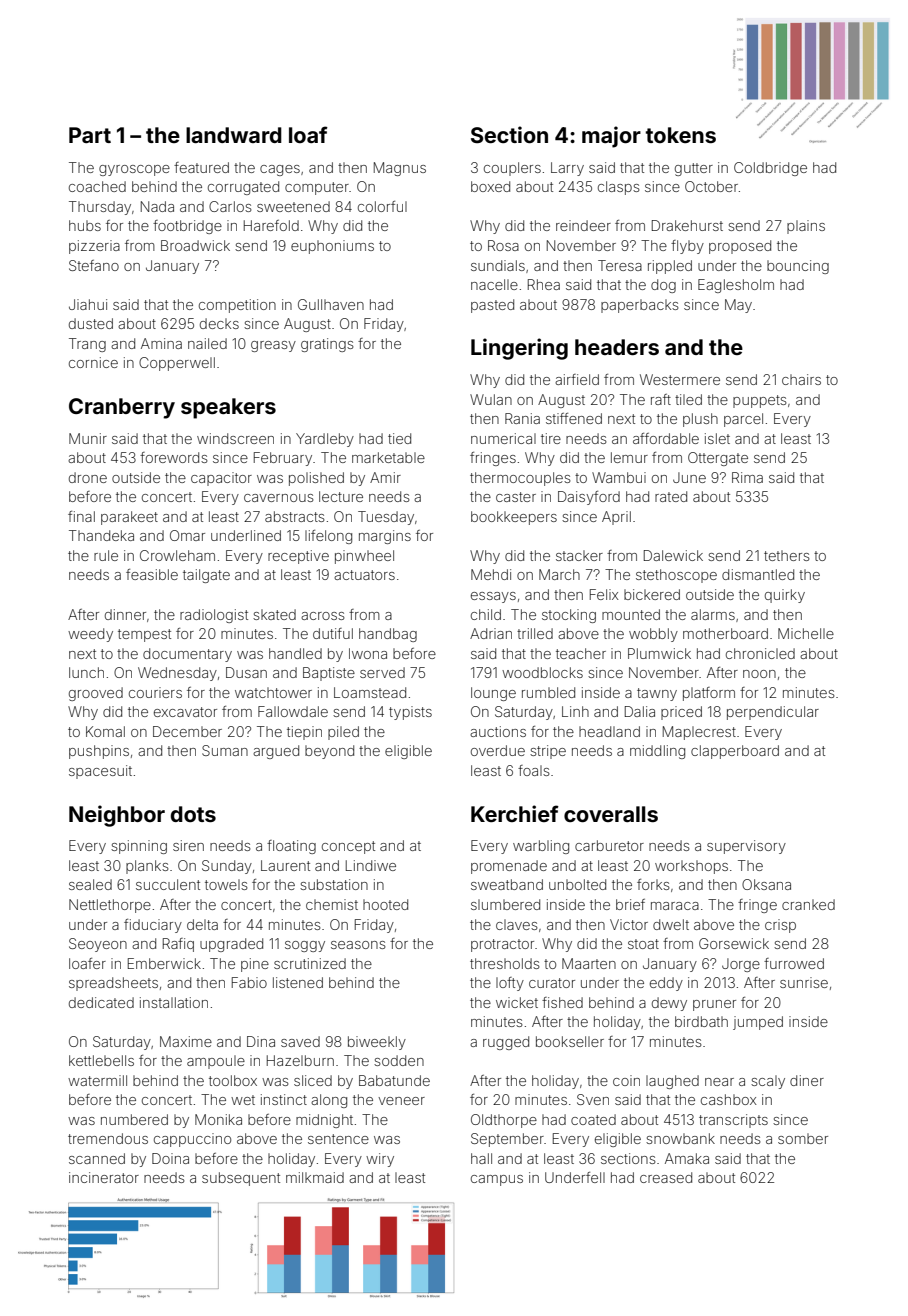 The width and height of the screenshot is (908, 1316). What do you see at coordinates (780, 926) in the screenshot?
I see `crisp` at bounding box center [780, 926].
